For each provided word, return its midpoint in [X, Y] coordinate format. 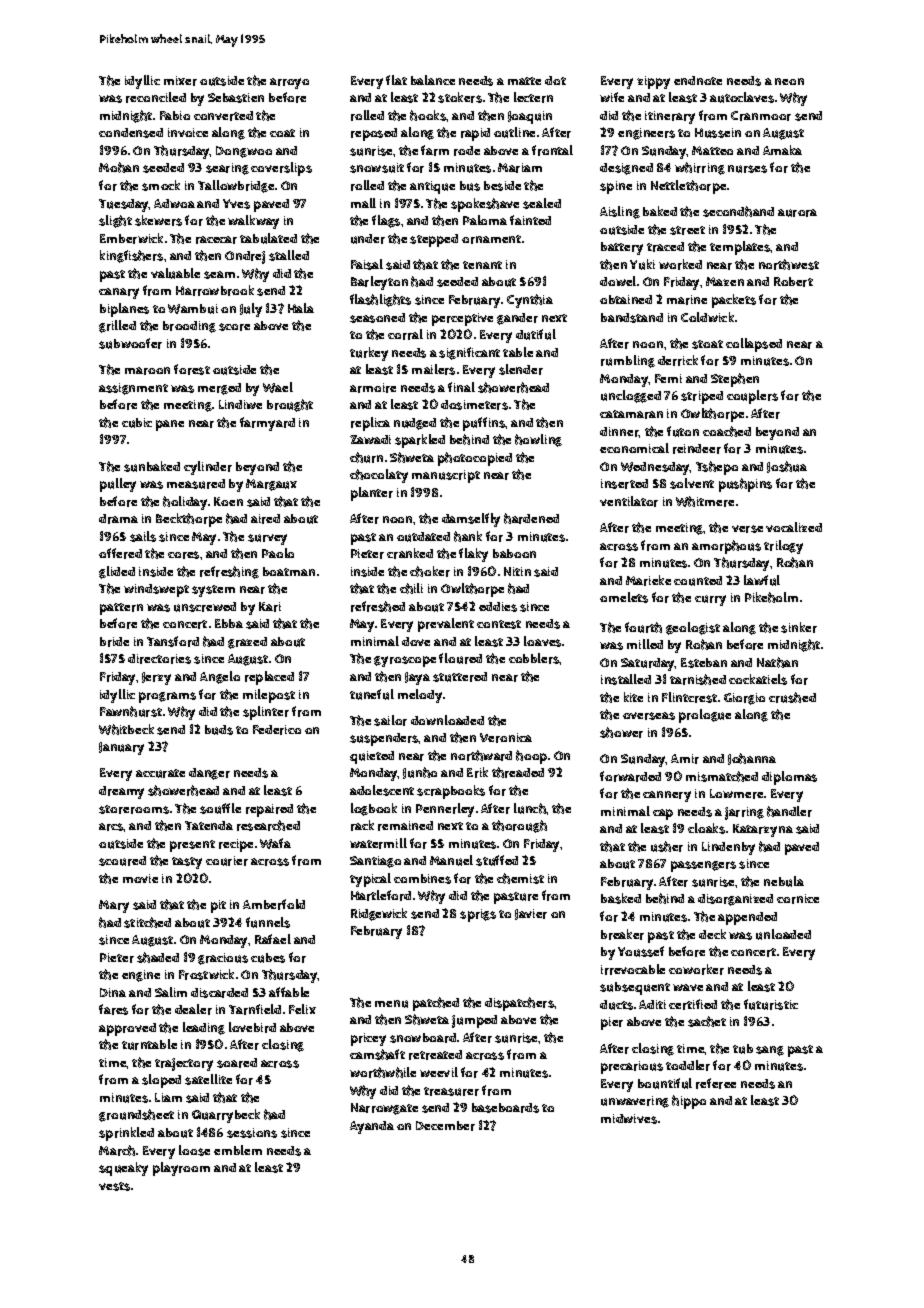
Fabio [175, 115]
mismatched [722, 776]
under [368, 239]
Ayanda [372, 1127]
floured [460, 658]
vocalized [794, 527]
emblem [238, 1150]
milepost [269, 696]
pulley [118, 485]
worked [680, 264]
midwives [629, 1119]
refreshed [378, 606]
